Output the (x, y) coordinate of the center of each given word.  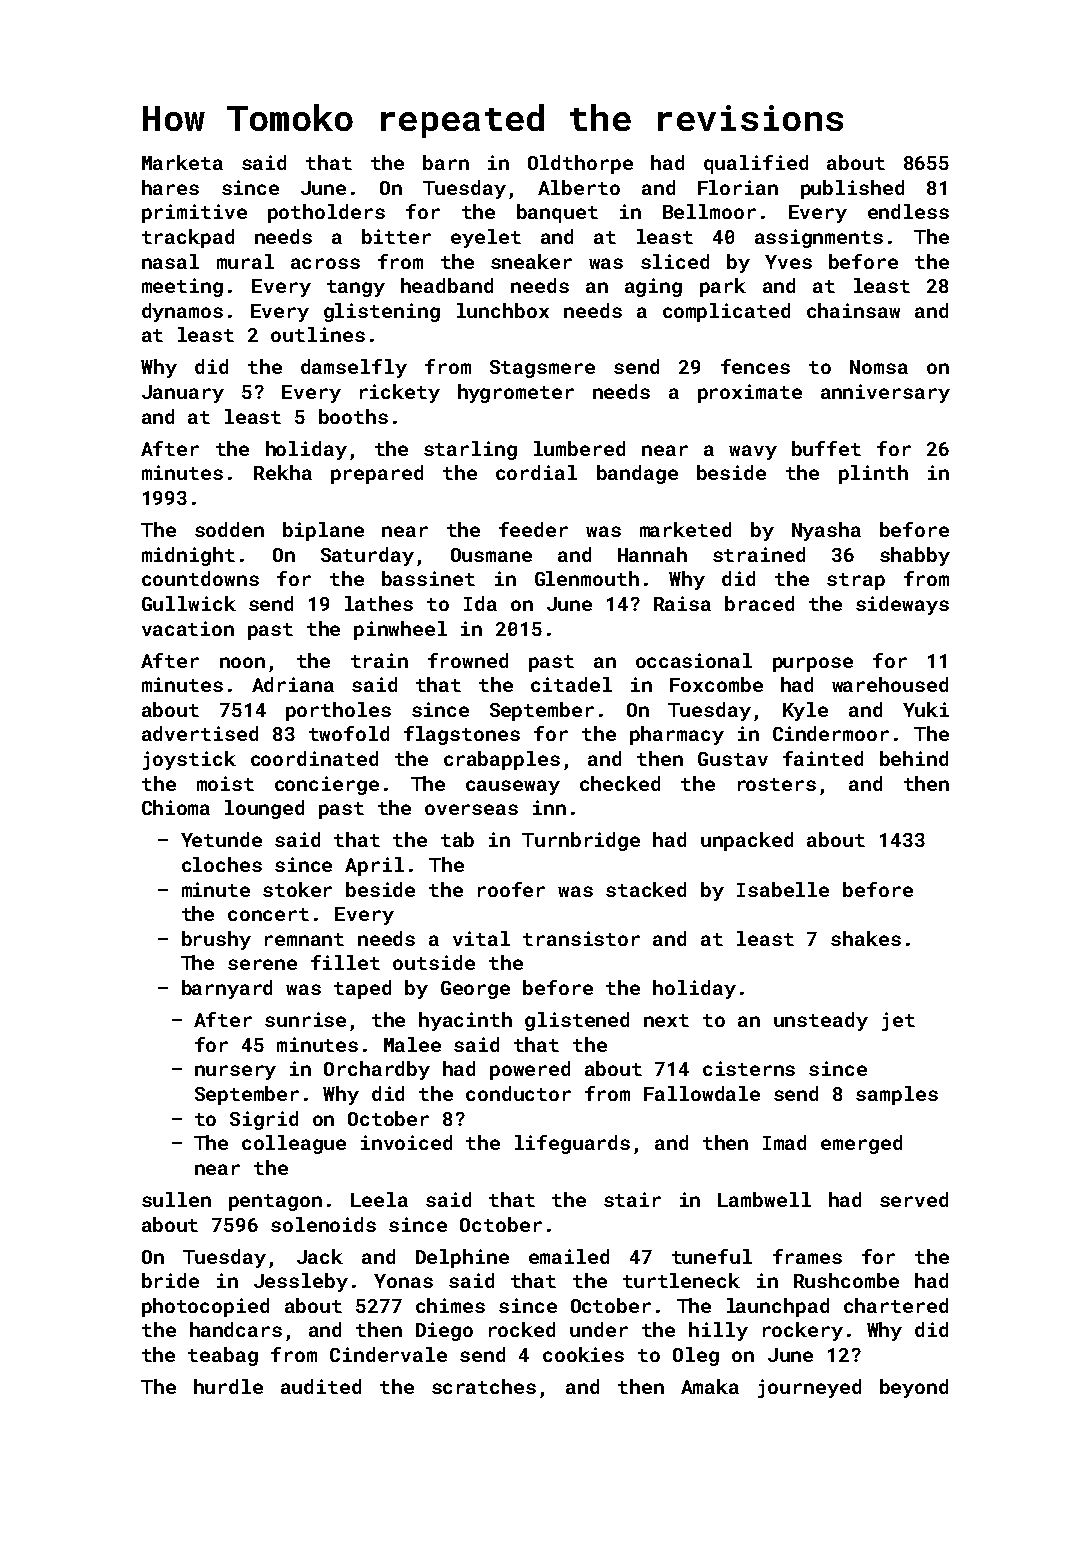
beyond (914, 1388)
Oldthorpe (580, 164)
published (852, 189)
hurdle (228, 1386)
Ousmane (491, 555)
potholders (326, 213)
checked (620, 783)
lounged (264, 809)
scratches (484, 1386)
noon (242, 662)
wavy (753, 452)
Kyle (805, 711)
